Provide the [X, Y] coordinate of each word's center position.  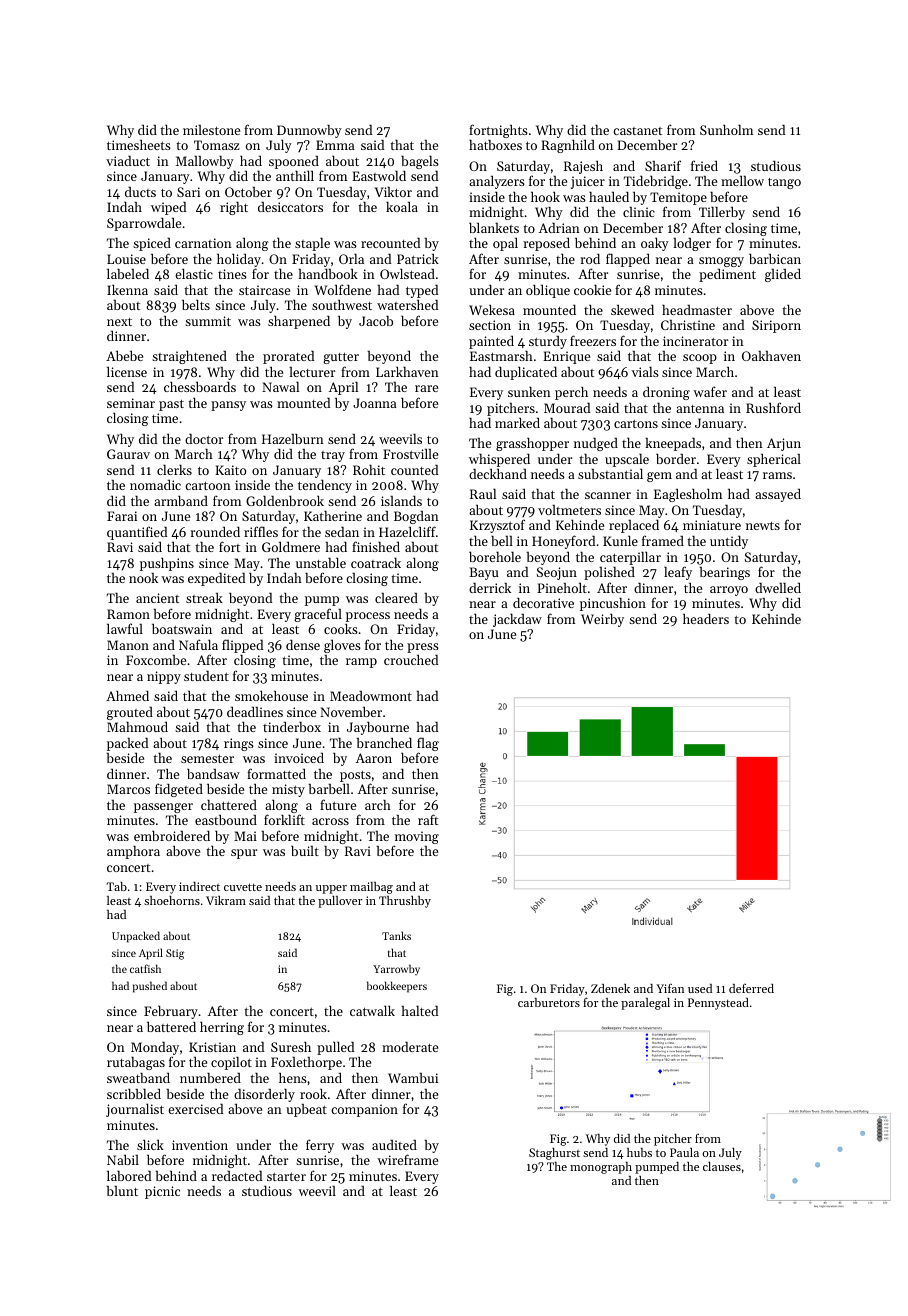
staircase [264, 290]
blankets [494, 228]
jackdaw [517, 620]
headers [706, 619]
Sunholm [726, 129]
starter [286, 1177]
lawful [125, 628]
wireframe [407, 1159]
